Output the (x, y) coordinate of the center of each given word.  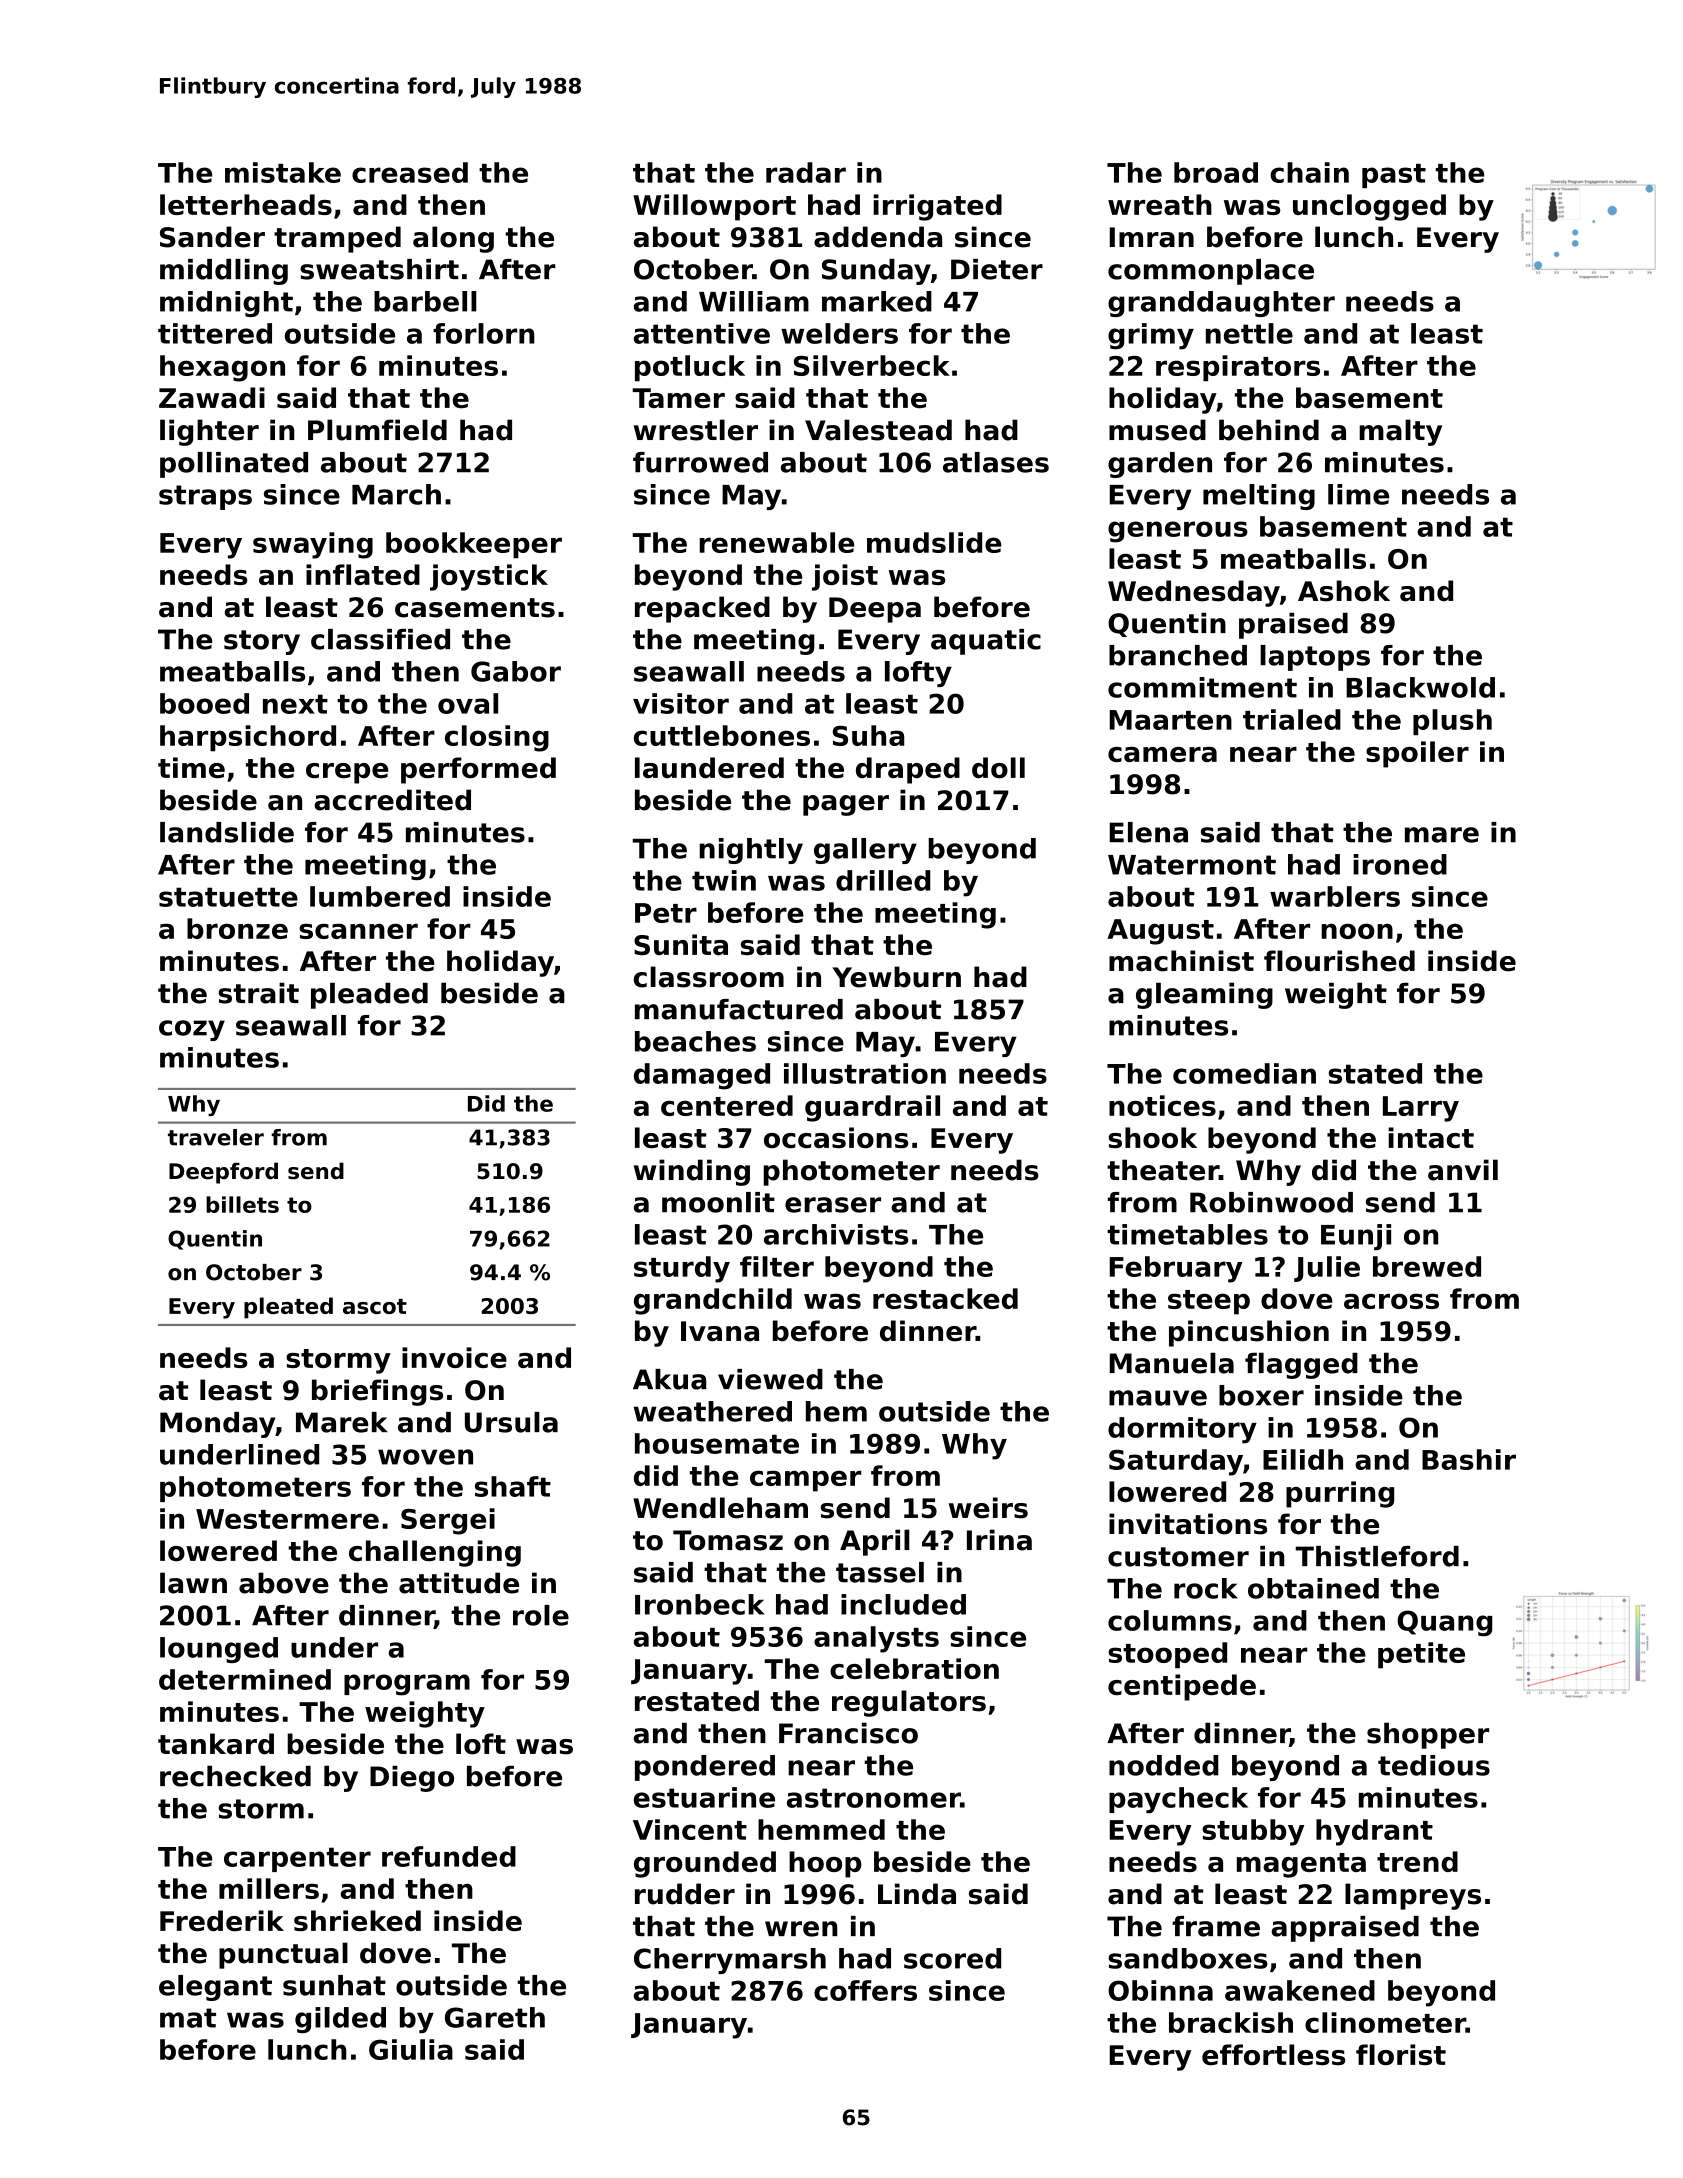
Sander (212, 237)
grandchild (713, 1301)
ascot (375, 1306)
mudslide (934, 542)
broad (1216, 172)
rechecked (235, 1776)
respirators (1238, 368)
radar (806, 172)
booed (204, 703)
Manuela (1172, 1363)
